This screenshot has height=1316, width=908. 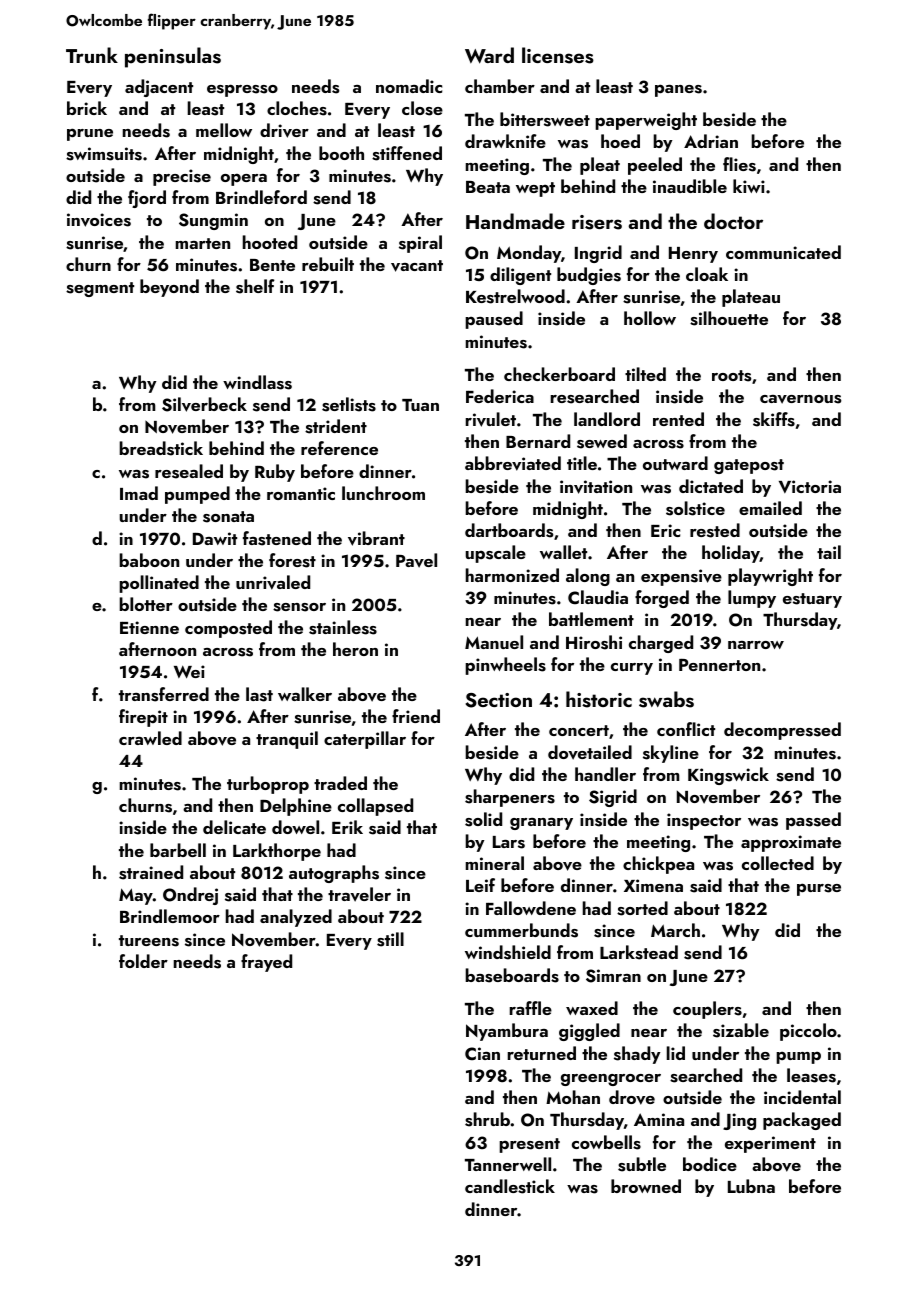 What do you see at coordinates (420, 405) in the screenshot?
I see `Tuan` at bounding box center [420, 405].
